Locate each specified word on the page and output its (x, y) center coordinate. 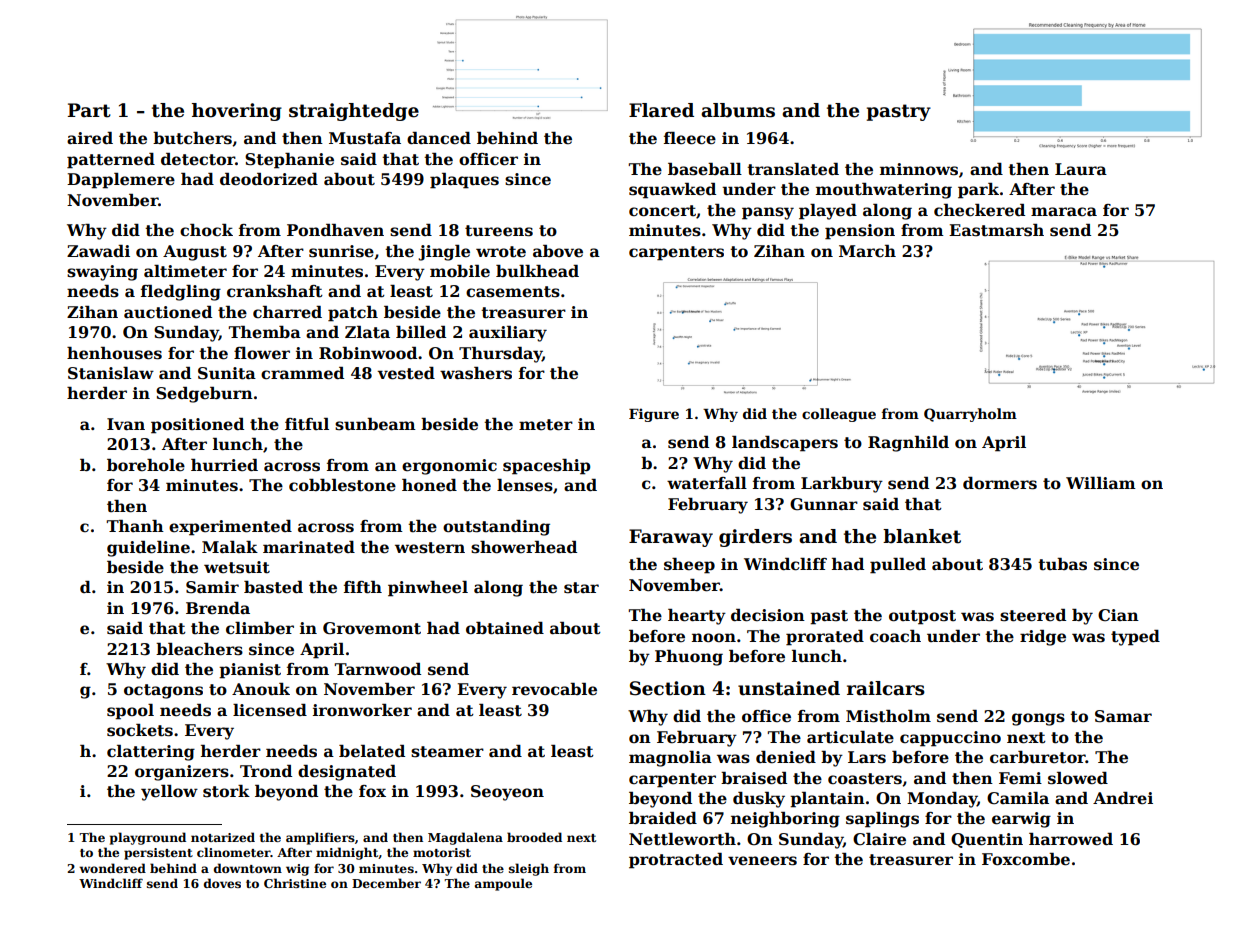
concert (662, 211)
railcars (886, 688)
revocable (554, 689)
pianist (250, 671)
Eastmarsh (996, 230)
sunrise (341, 251)
